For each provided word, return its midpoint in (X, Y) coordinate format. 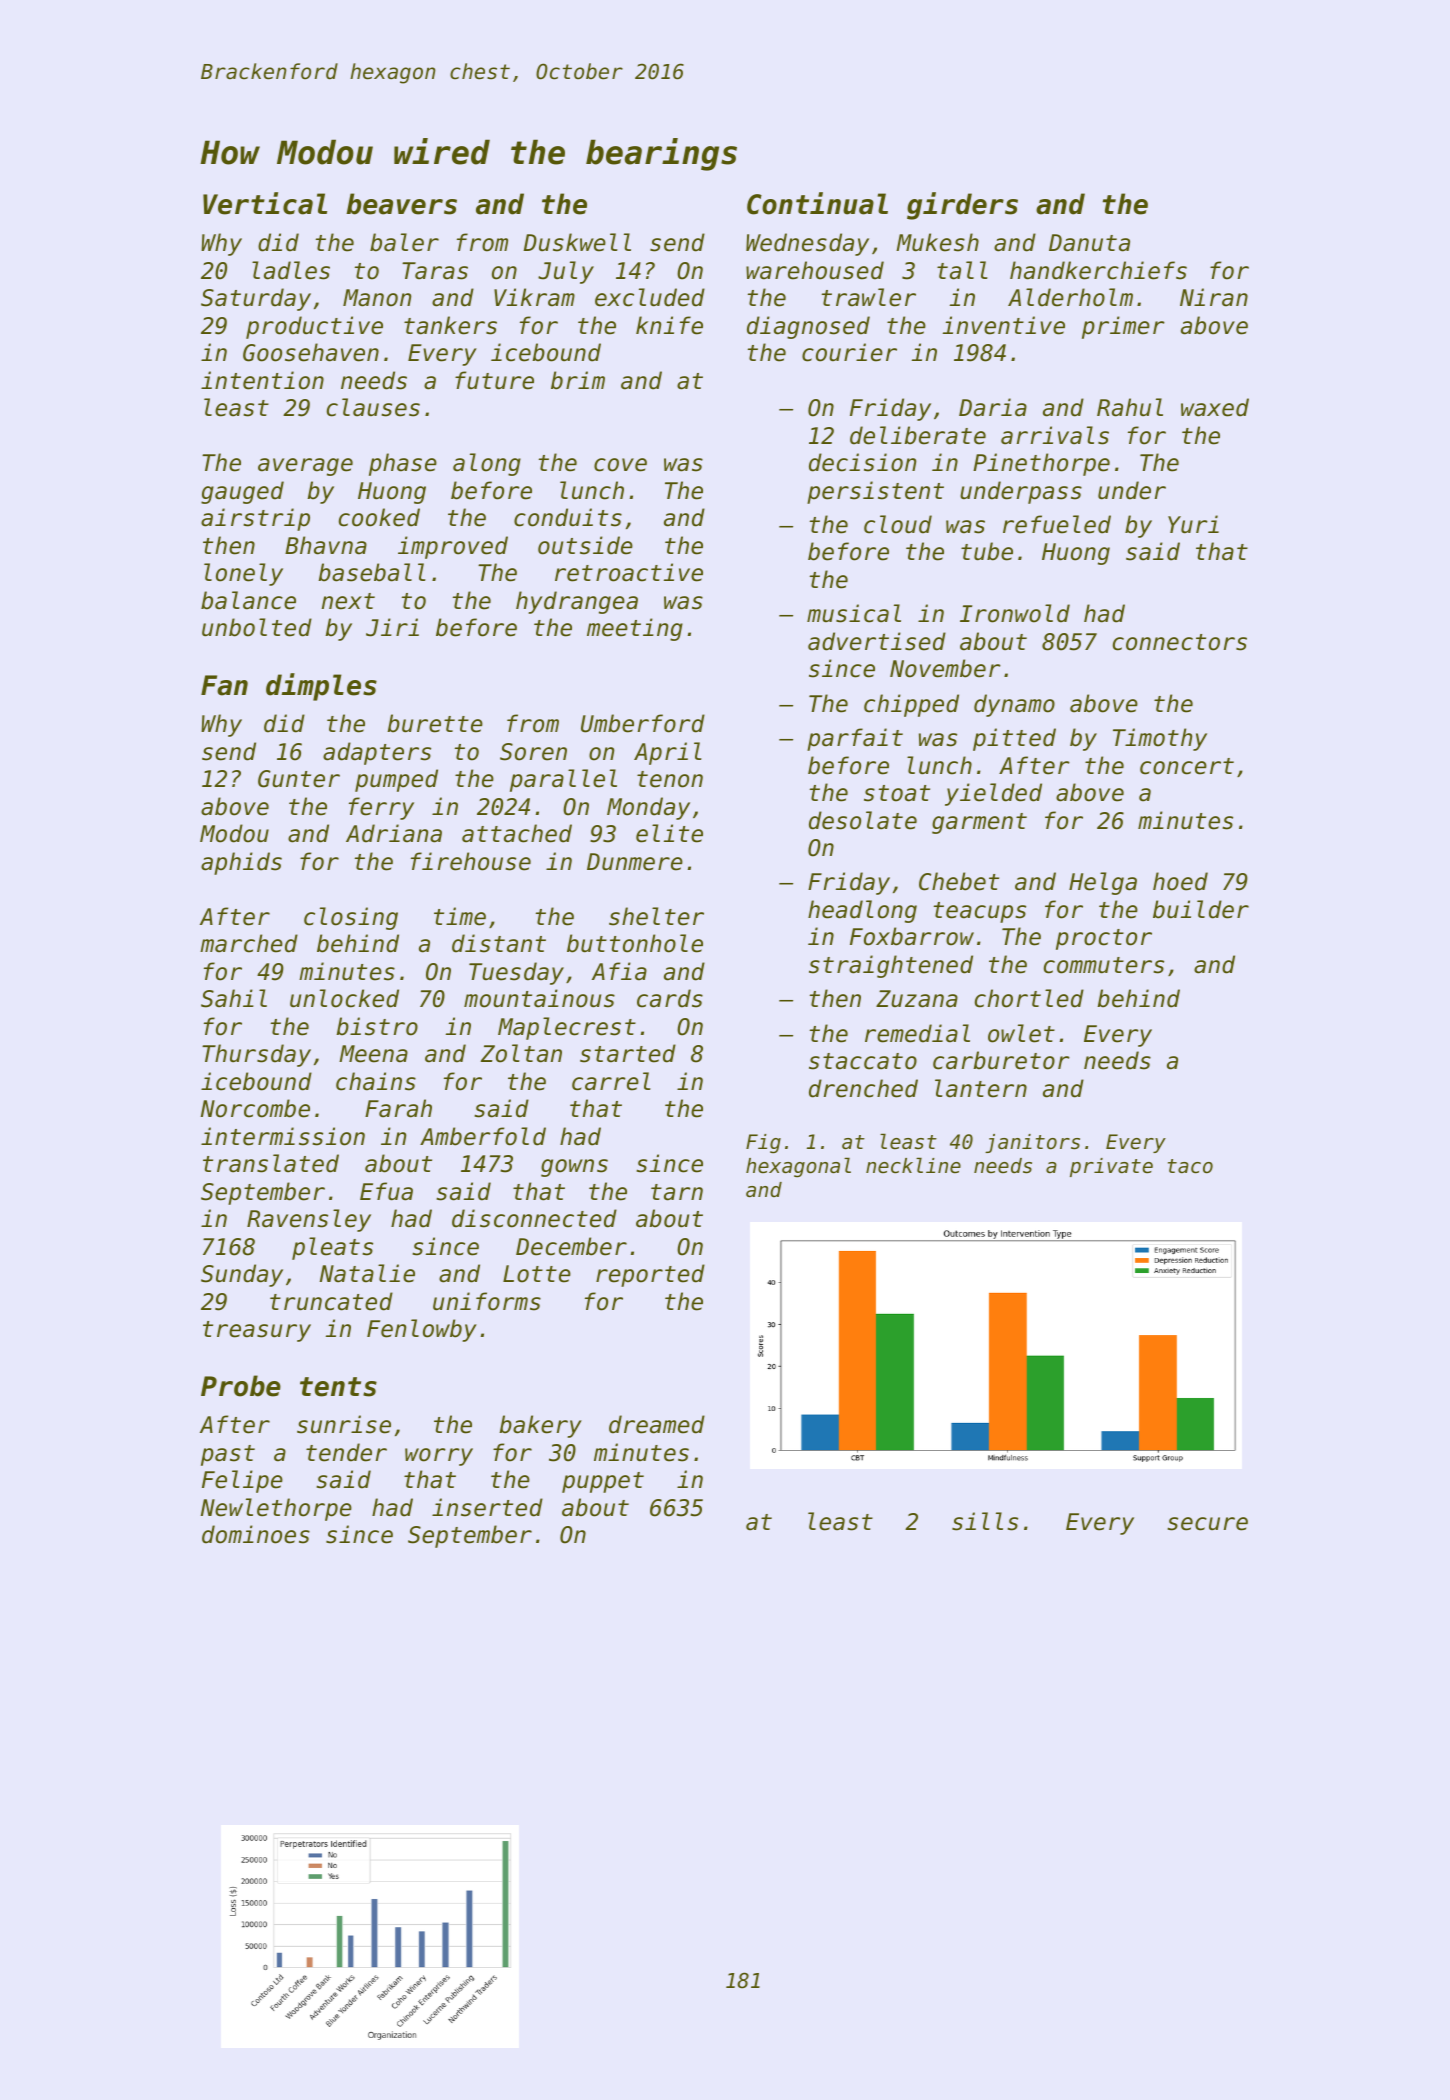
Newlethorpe (276, 1509)
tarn (677, 1192)
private (1111, 1167)
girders (962, 206)
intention (262, 380)
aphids (241, 863)
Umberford (643, 723)
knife (669, 325)
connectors (1180, 642)
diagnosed (808, 327)
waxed (1215, 407)
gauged (242, 492)
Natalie (367, 1273)
